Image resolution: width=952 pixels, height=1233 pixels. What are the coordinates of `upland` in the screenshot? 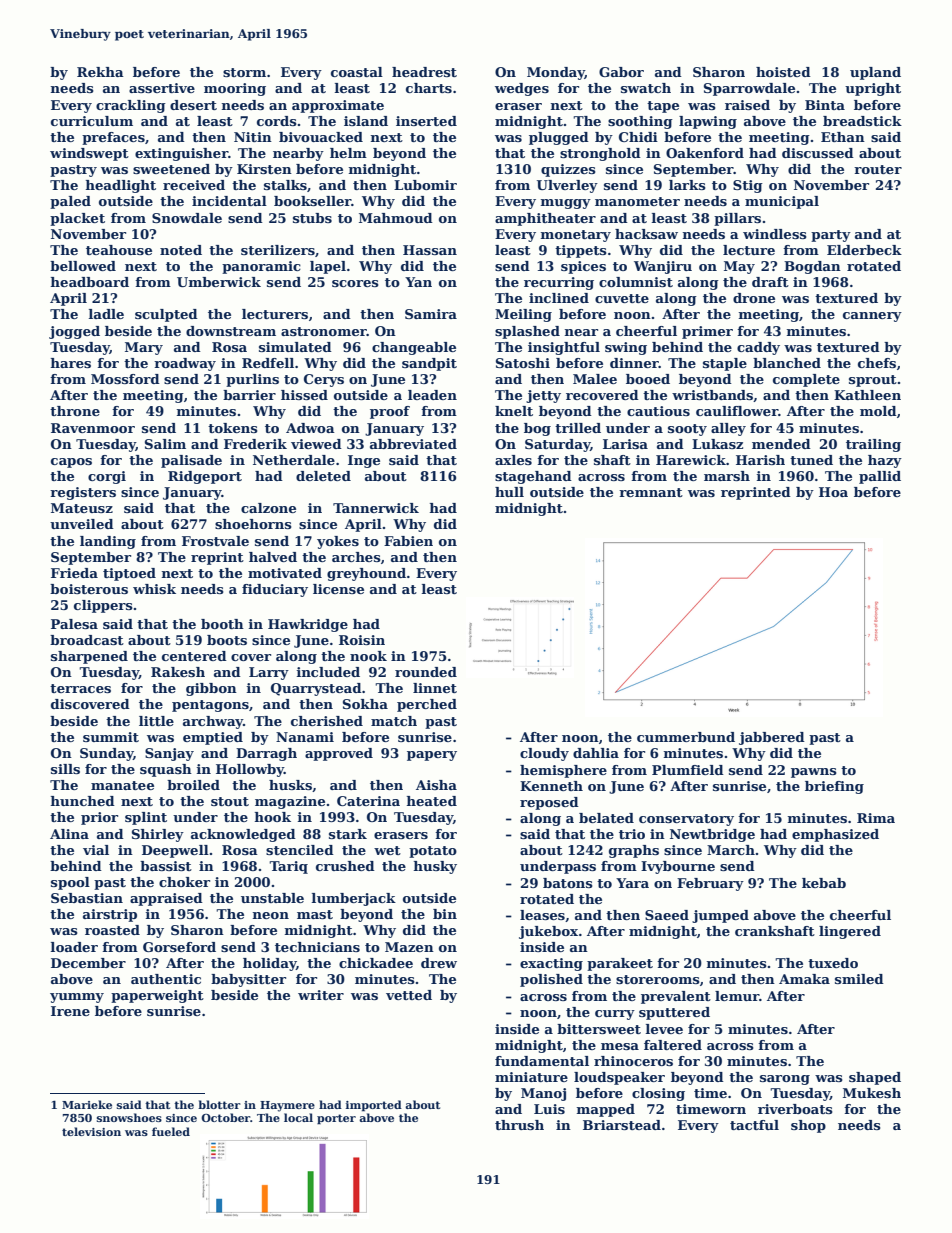 It's located at (875, 73).
